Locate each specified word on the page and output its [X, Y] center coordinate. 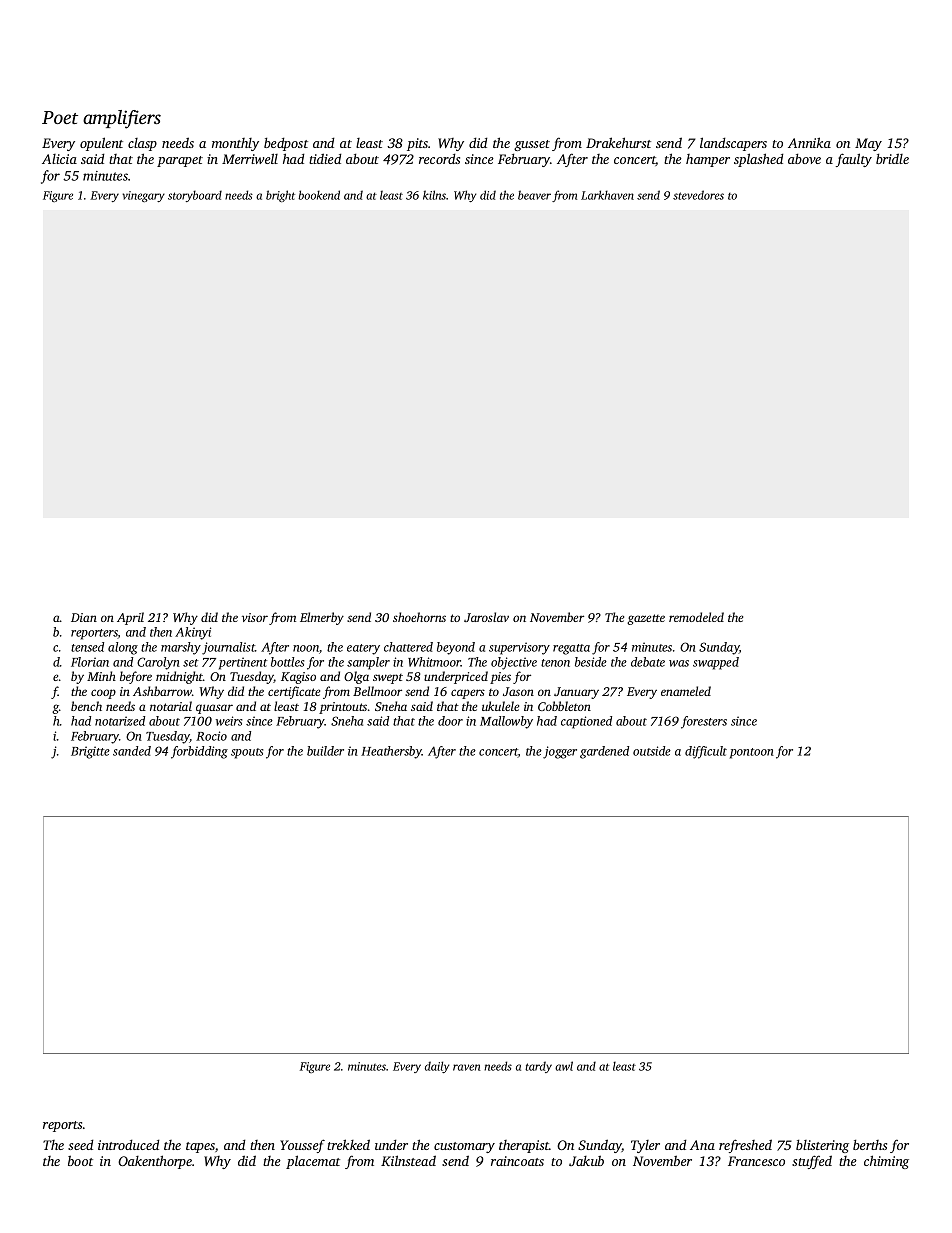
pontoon [752, 753]
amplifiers [122, 119]
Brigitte [90, 752]
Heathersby [391, 752]
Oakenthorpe [155, 1162]
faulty [854, 160]
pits [417, 144]
